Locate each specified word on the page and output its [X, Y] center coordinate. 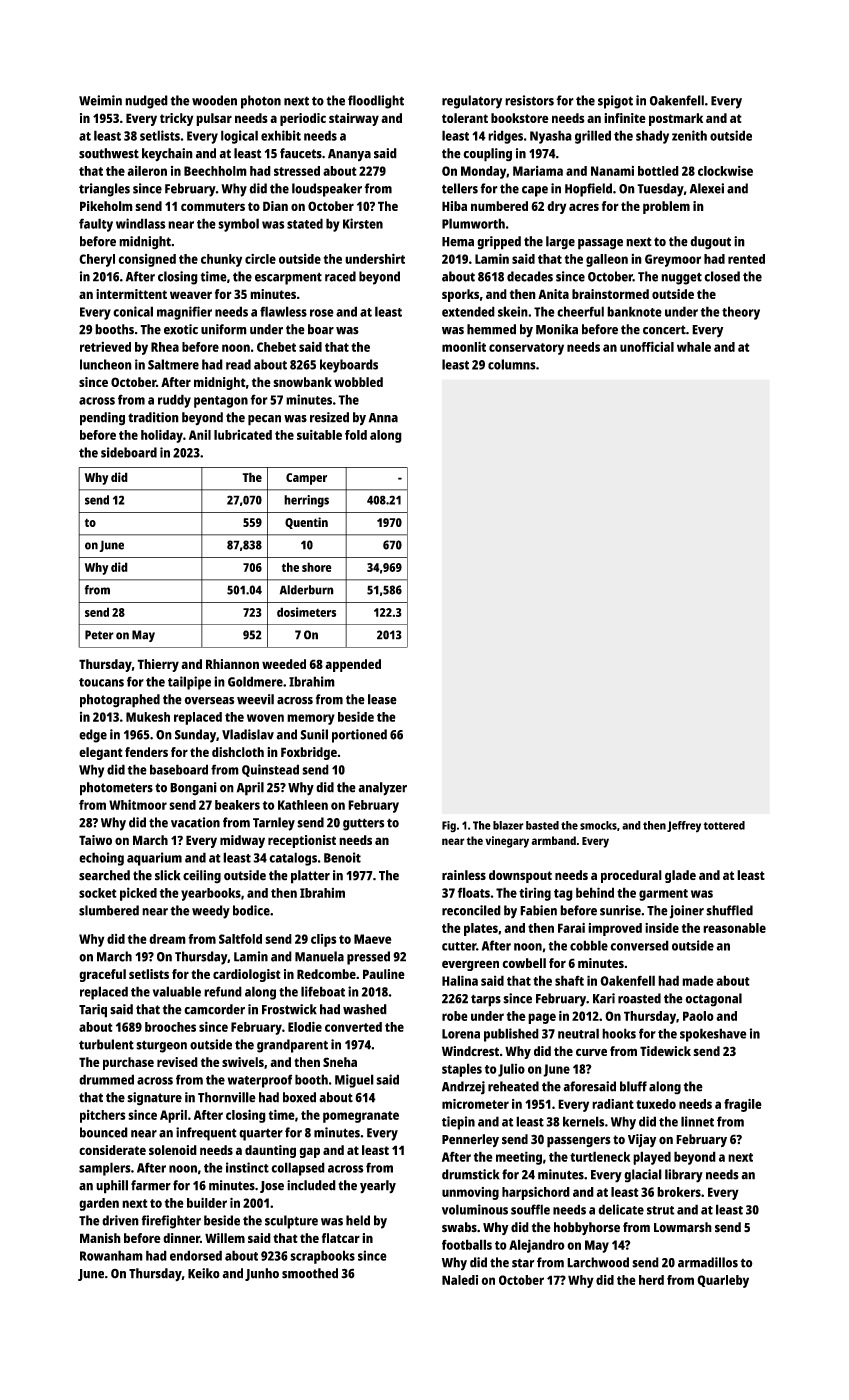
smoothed [310, 1273]
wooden [214, 100]
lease [382, 699]
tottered [724, 825]
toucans [101, 682]
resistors [529, 100]
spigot [615, 102]
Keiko [204, 1273]
